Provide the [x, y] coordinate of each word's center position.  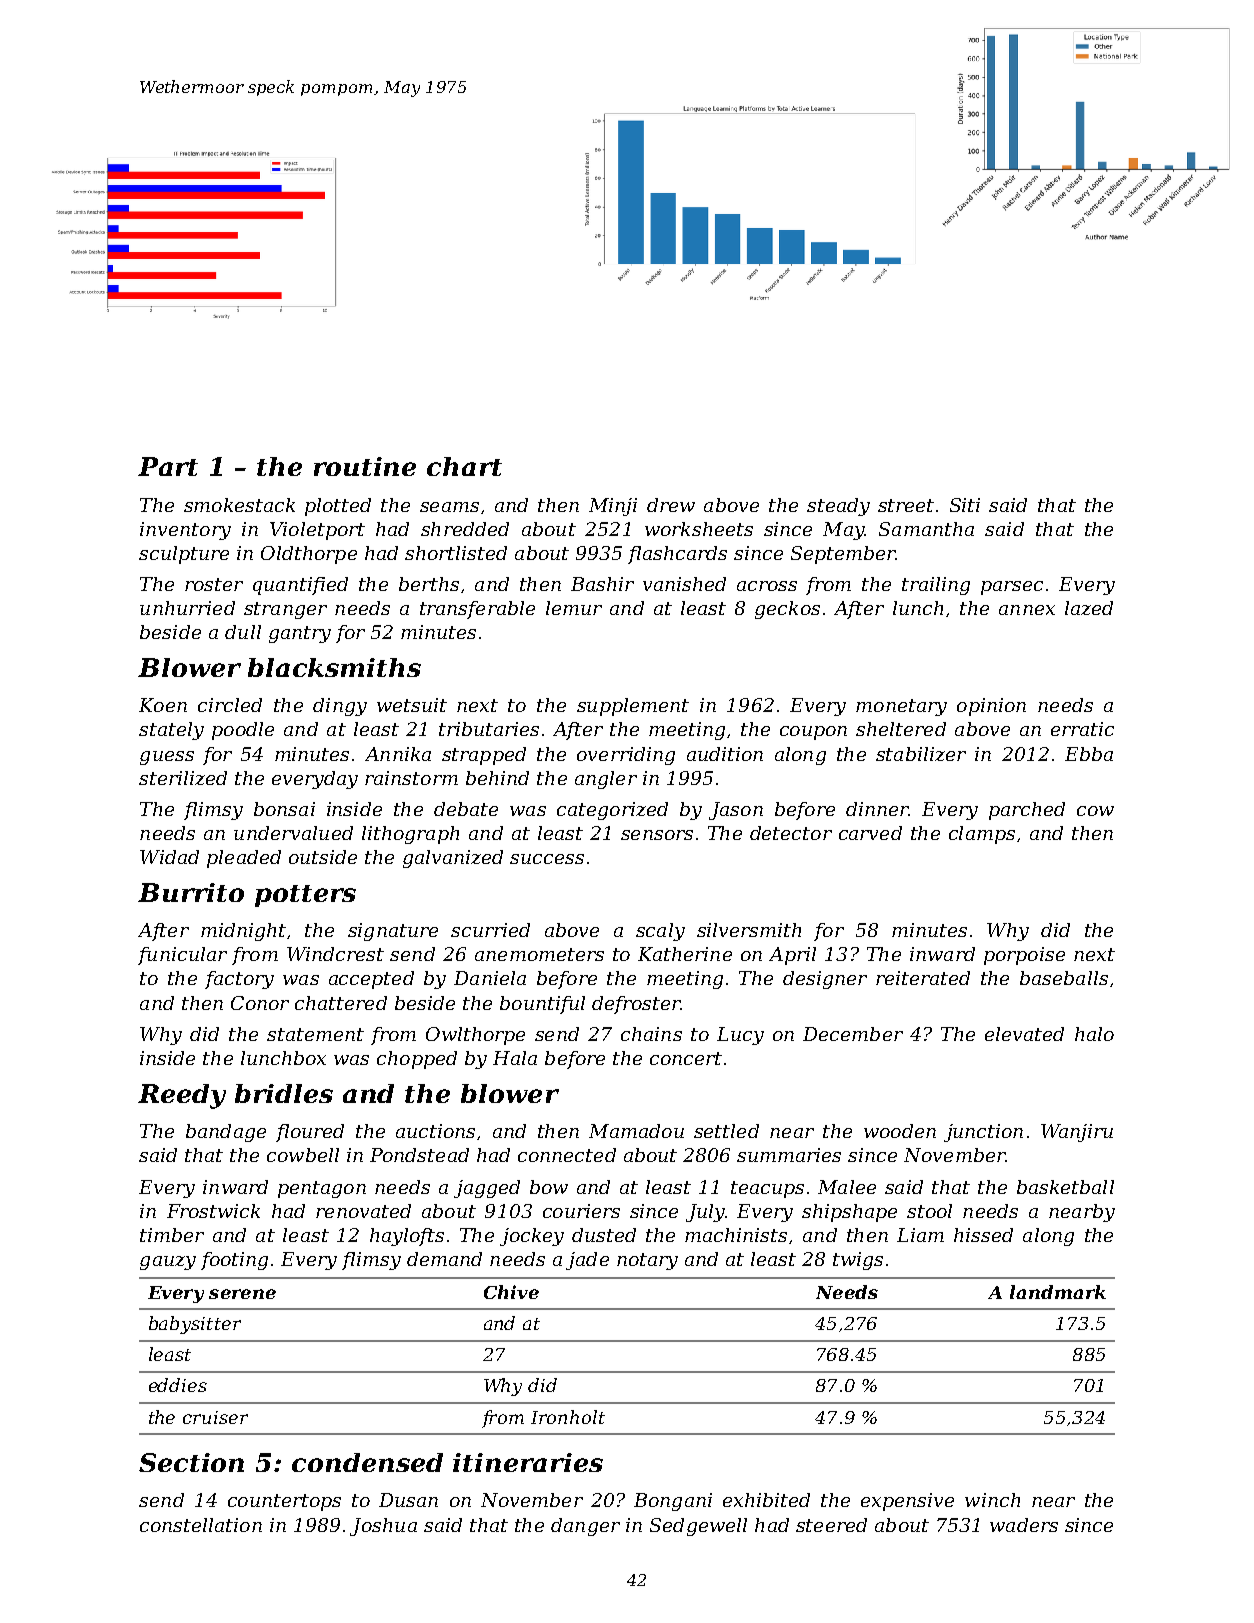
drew [671, 505]
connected [567, 1155]
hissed [983, 1235]
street [906, 505]
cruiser [215, 1417]
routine [365, 466]
